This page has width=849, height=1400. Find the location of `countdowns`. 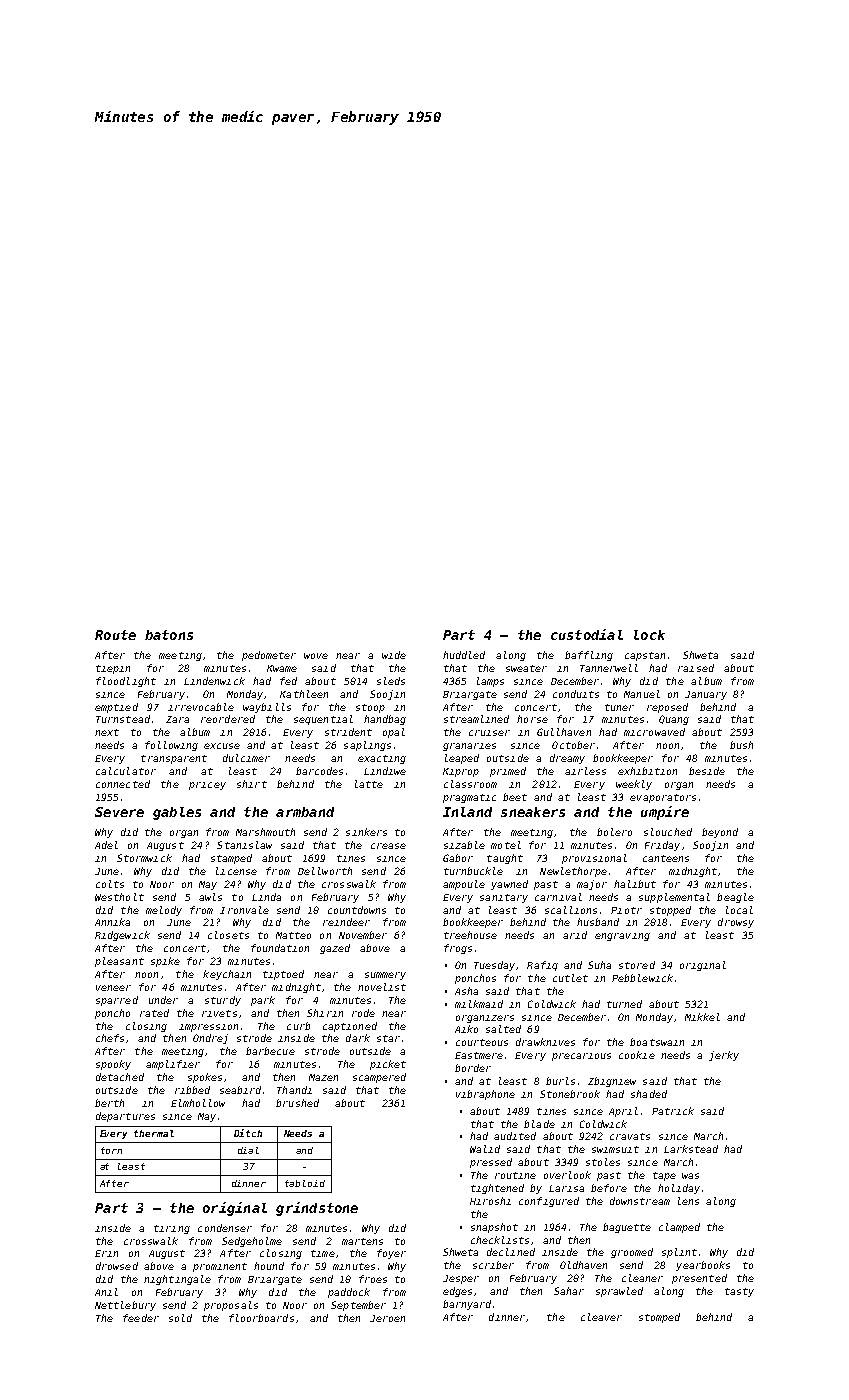

countdowns is located at coordinates (357, 910).
